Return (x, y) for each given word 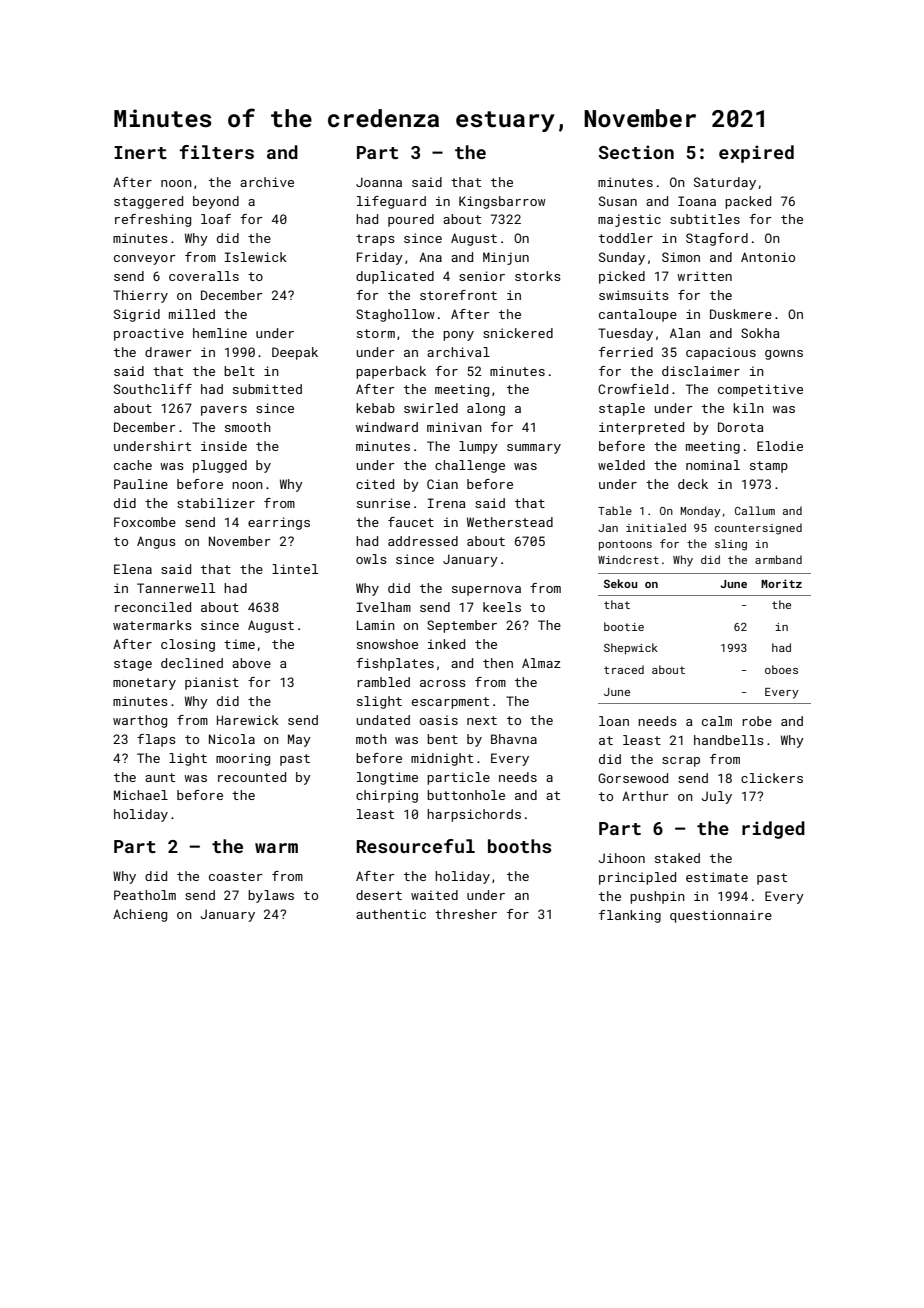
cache (133, 465)
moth (371, 739)
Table (615, 510)
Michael (141, 795)
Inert (140, 152)
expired (756, 154)
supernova (486, 591)
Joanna (379, 182)
